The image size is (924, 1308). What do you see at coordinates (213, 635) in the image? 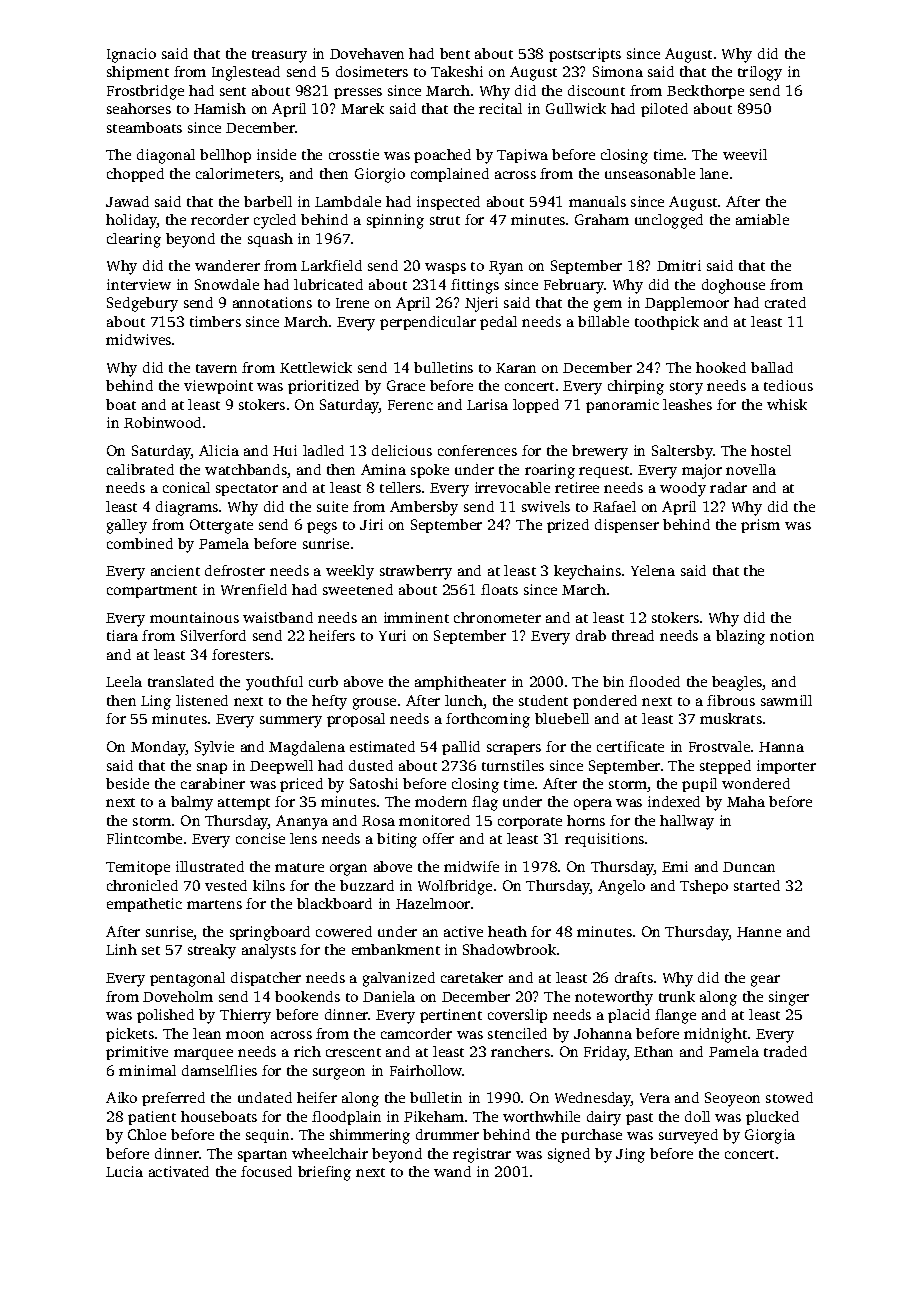
I see `Silverford` at bounding box center [213, 635].
